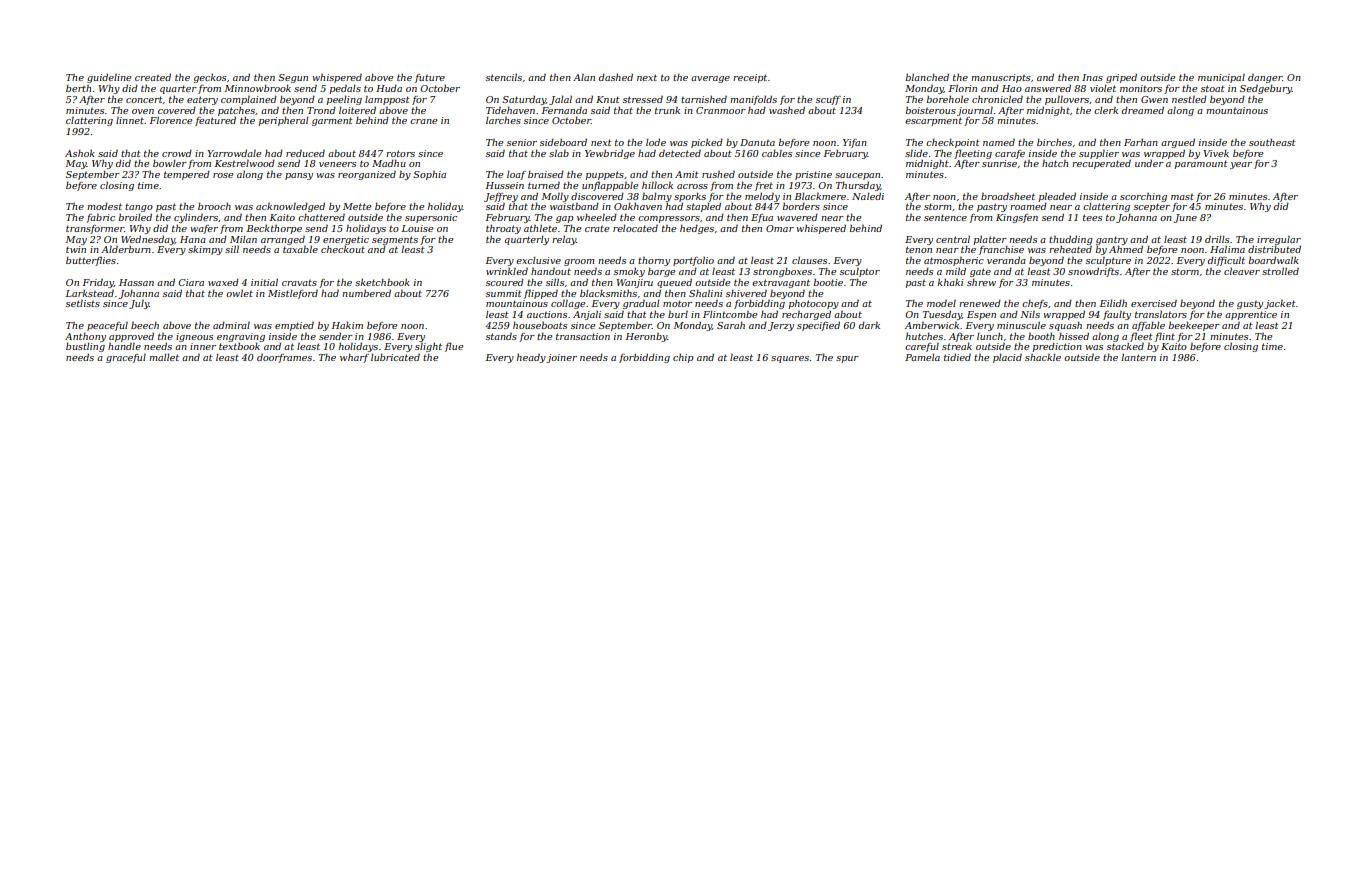 The width and height of the screenshot is (1372, 887). I want to click on unflappable, so click(610, 186).
